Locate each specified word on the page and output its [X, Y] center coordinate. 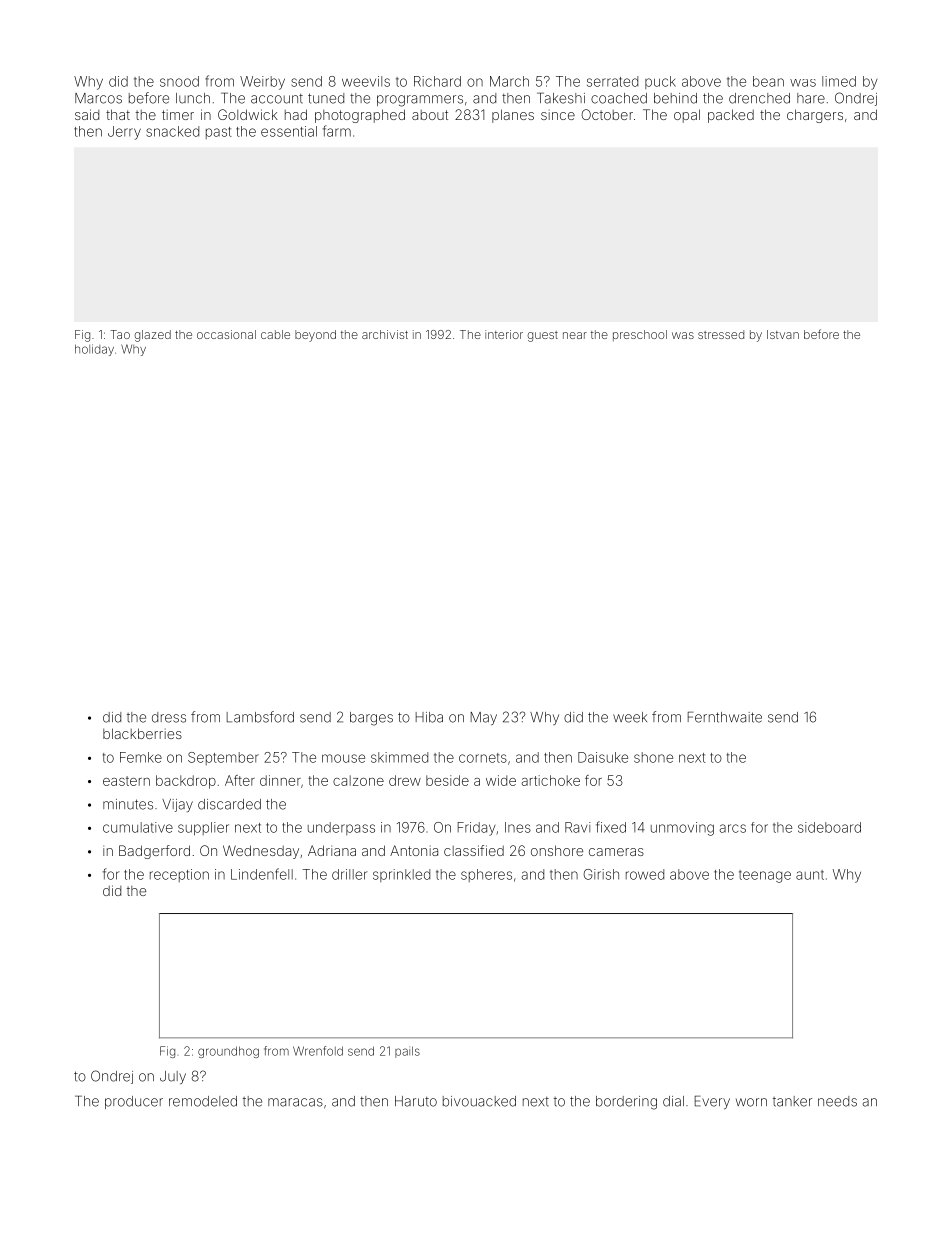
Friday [477, 829]
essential [289, 131]
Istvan [783, 334]
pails [407, 1052]
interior [504, 334]
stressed [721, 334]
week [630, 717]
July [173, 1077]
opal [687, 116]
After [240, 780]
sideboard [829, 827]
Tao [120, 334]
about [430, 115]
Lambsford [260, 717]
